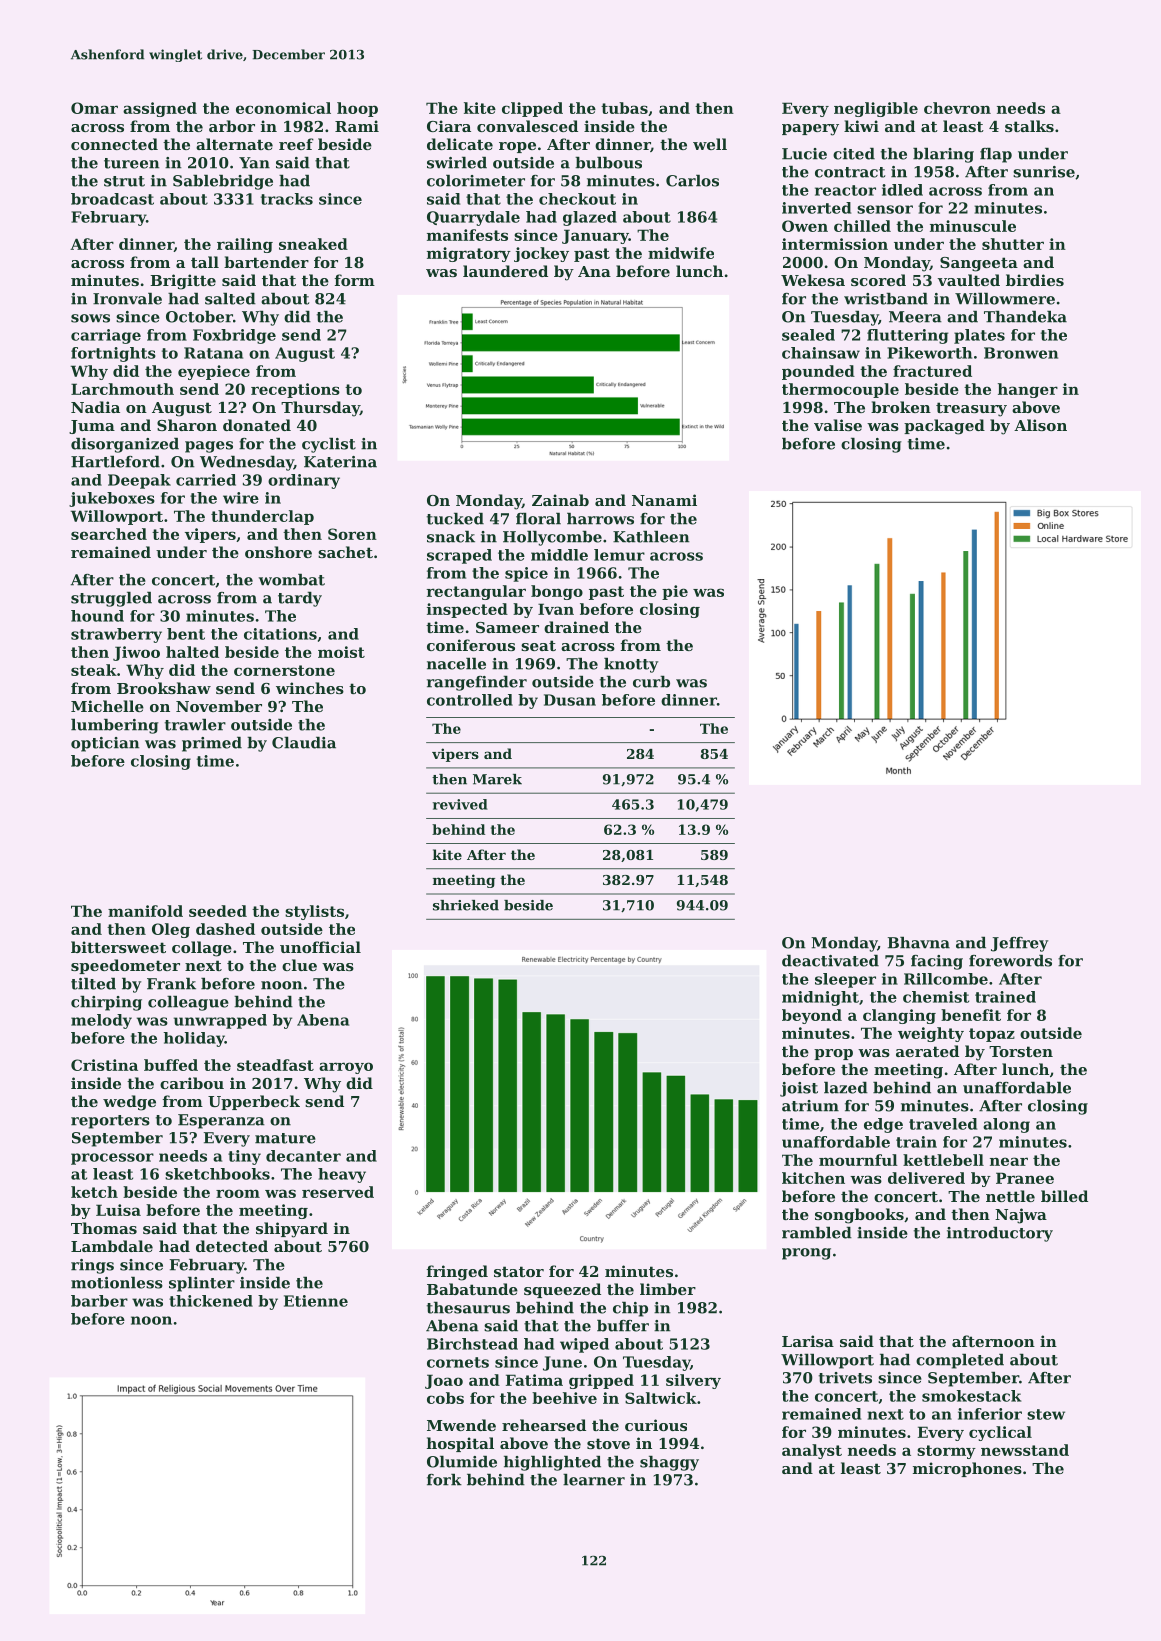 The width and height of the screenshot is (1161, 1641). What do you see at coordinates (136, 653) in the screenshot?
I see `Jiwoo` at bounding box center [136, 653].
